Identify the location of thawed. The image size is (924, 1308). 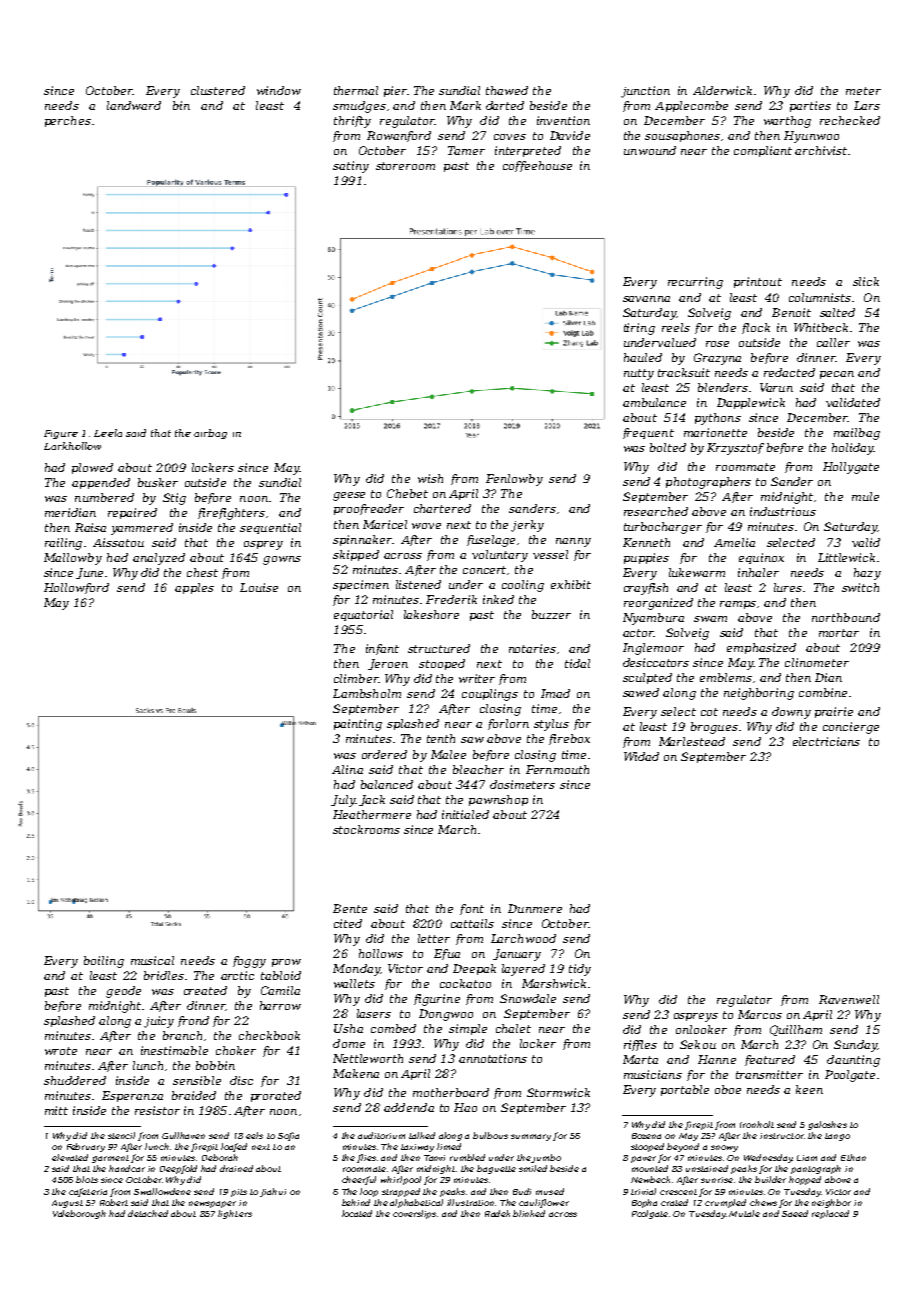
(507, 90).
